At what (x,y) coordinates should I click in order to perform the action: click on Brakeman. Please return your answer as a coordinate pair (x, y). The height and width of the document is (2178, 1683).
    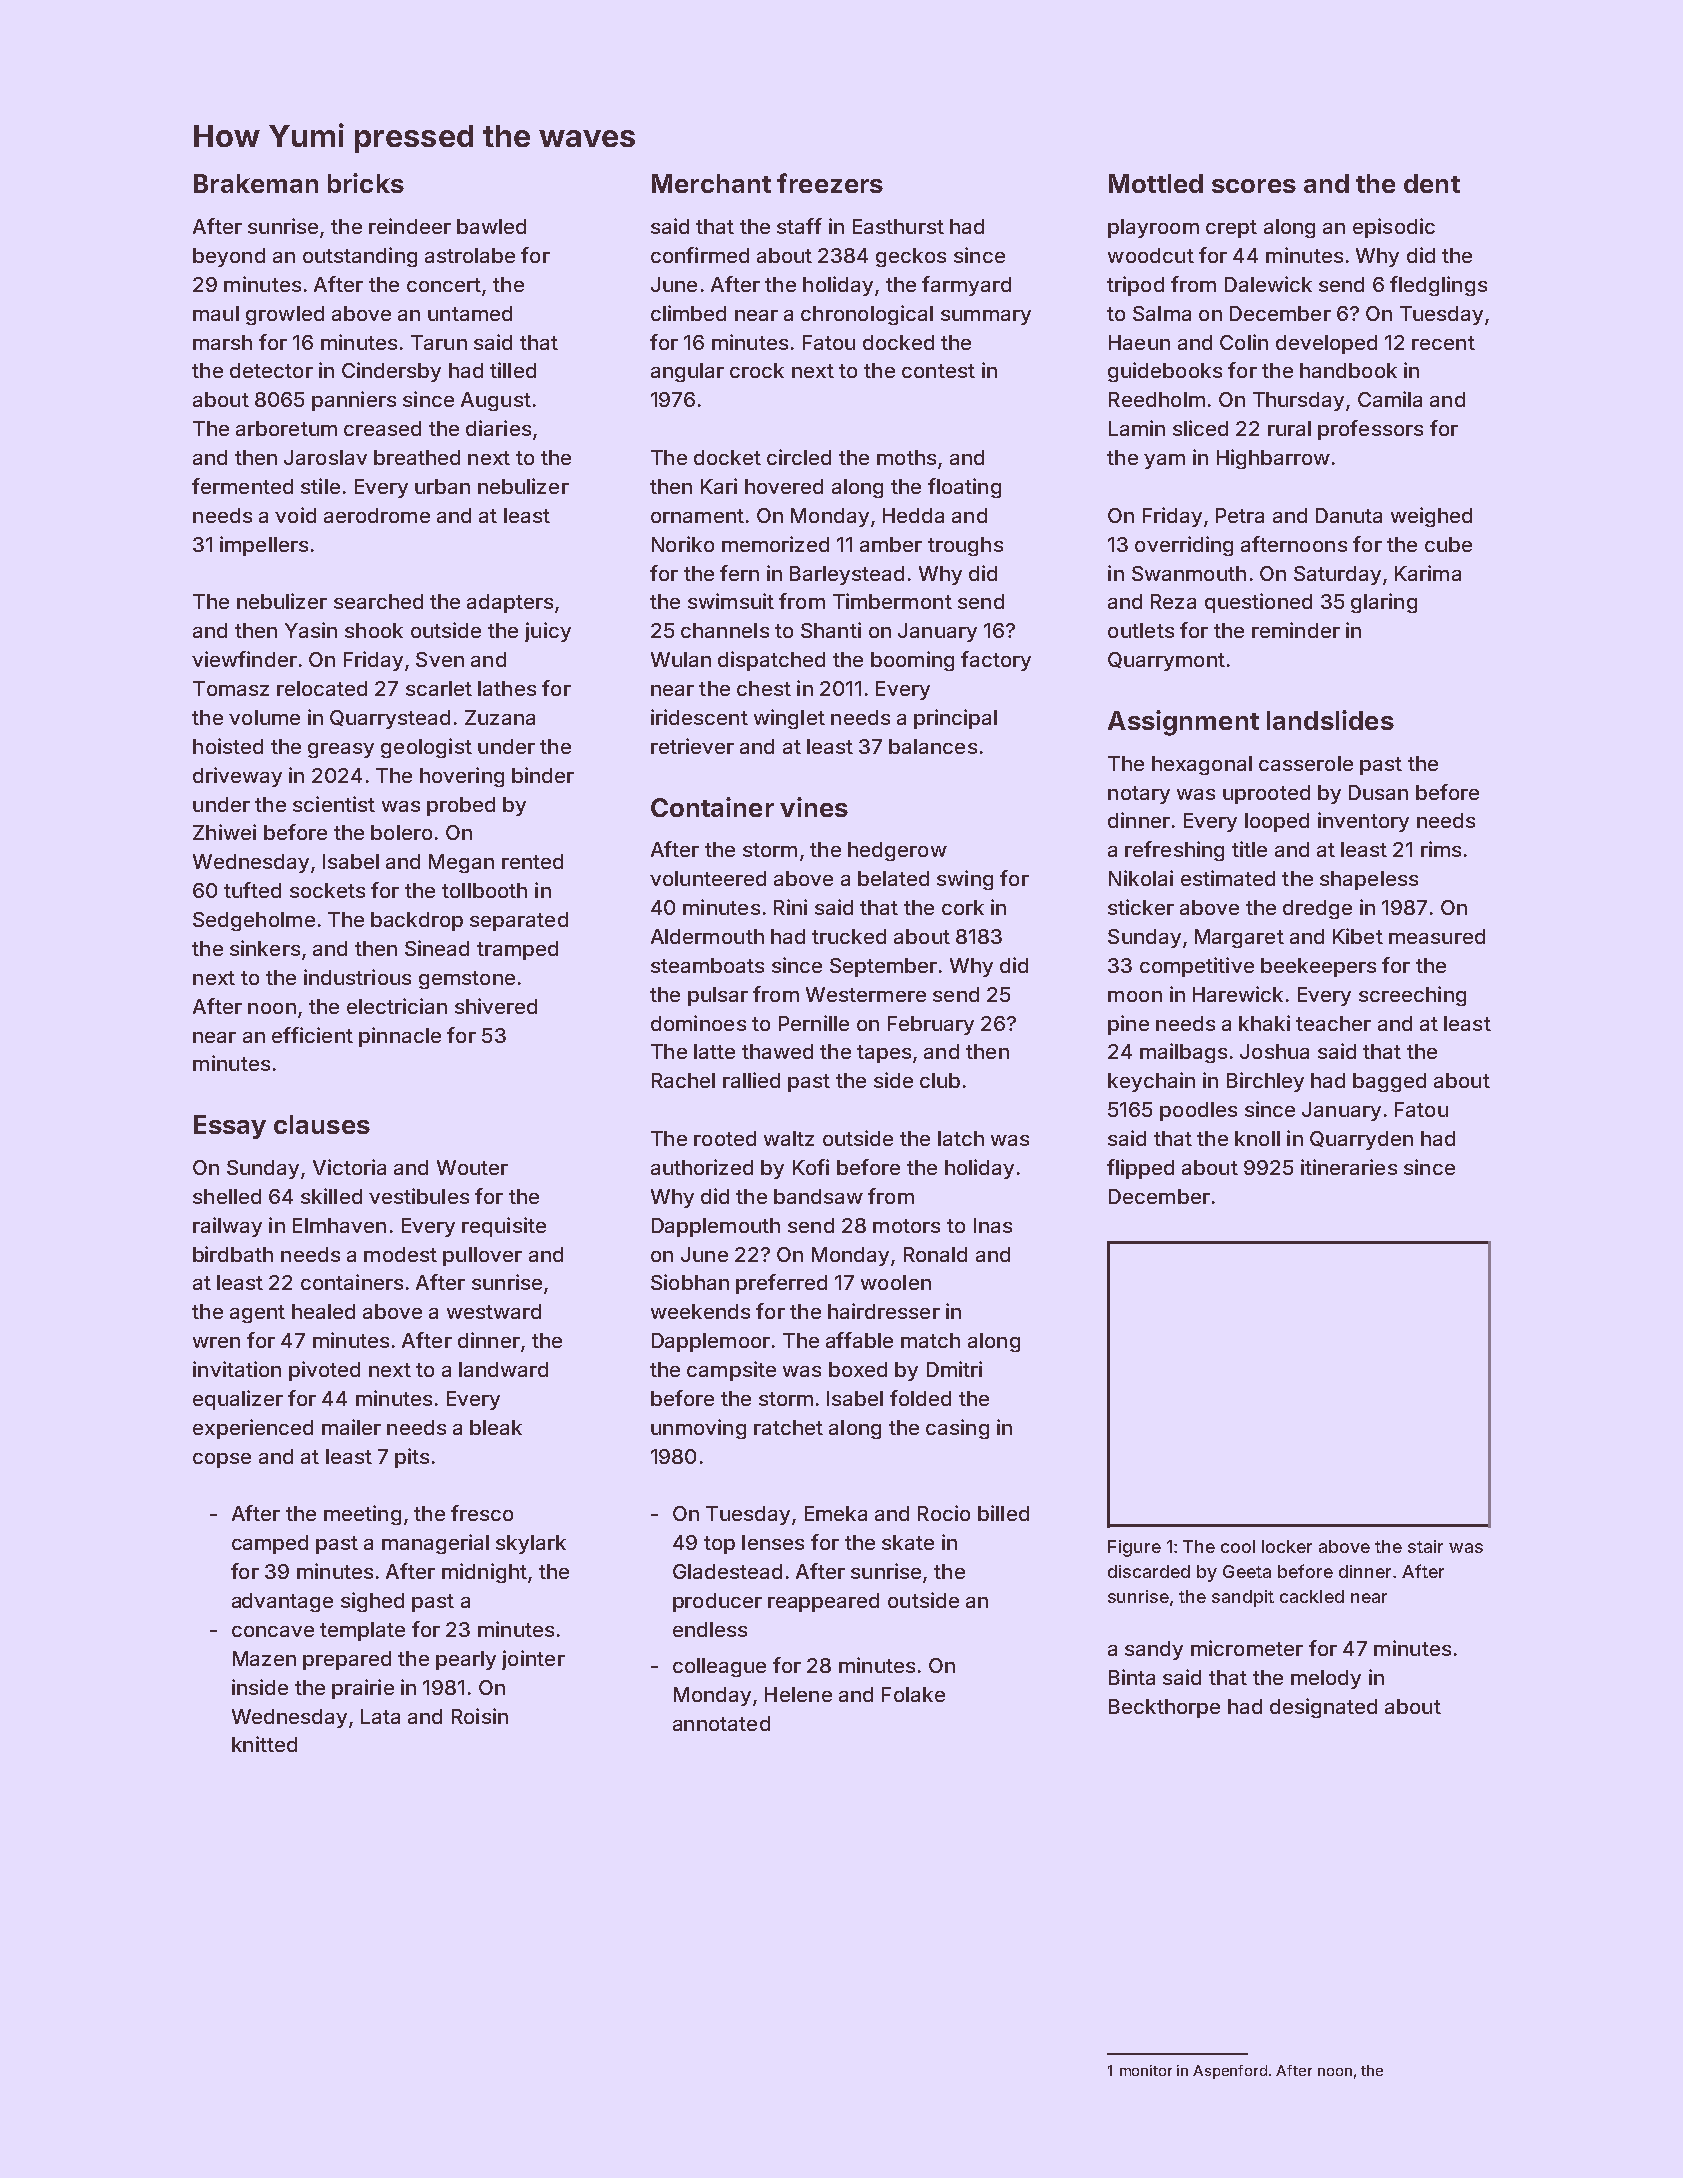
    Looking at the image, I should click on (256, 183).
